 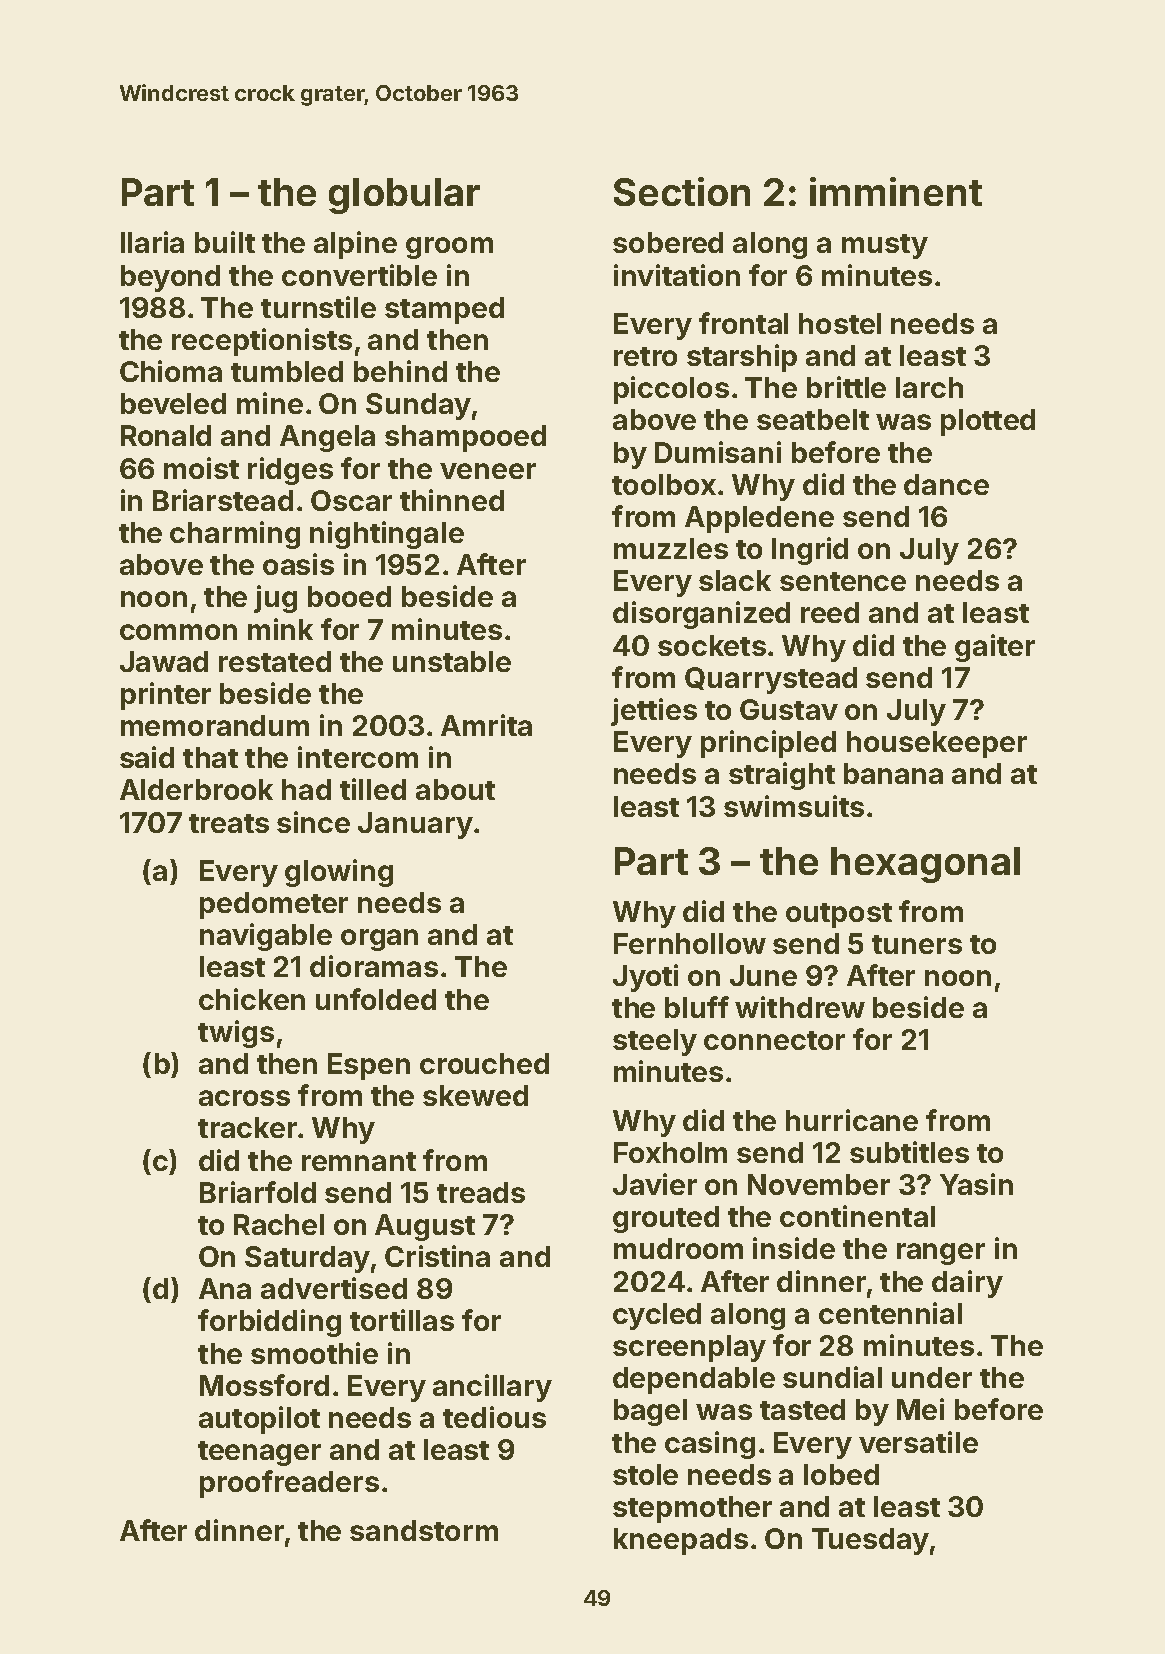 I want to click on groom, so click(x=449, y=248).
